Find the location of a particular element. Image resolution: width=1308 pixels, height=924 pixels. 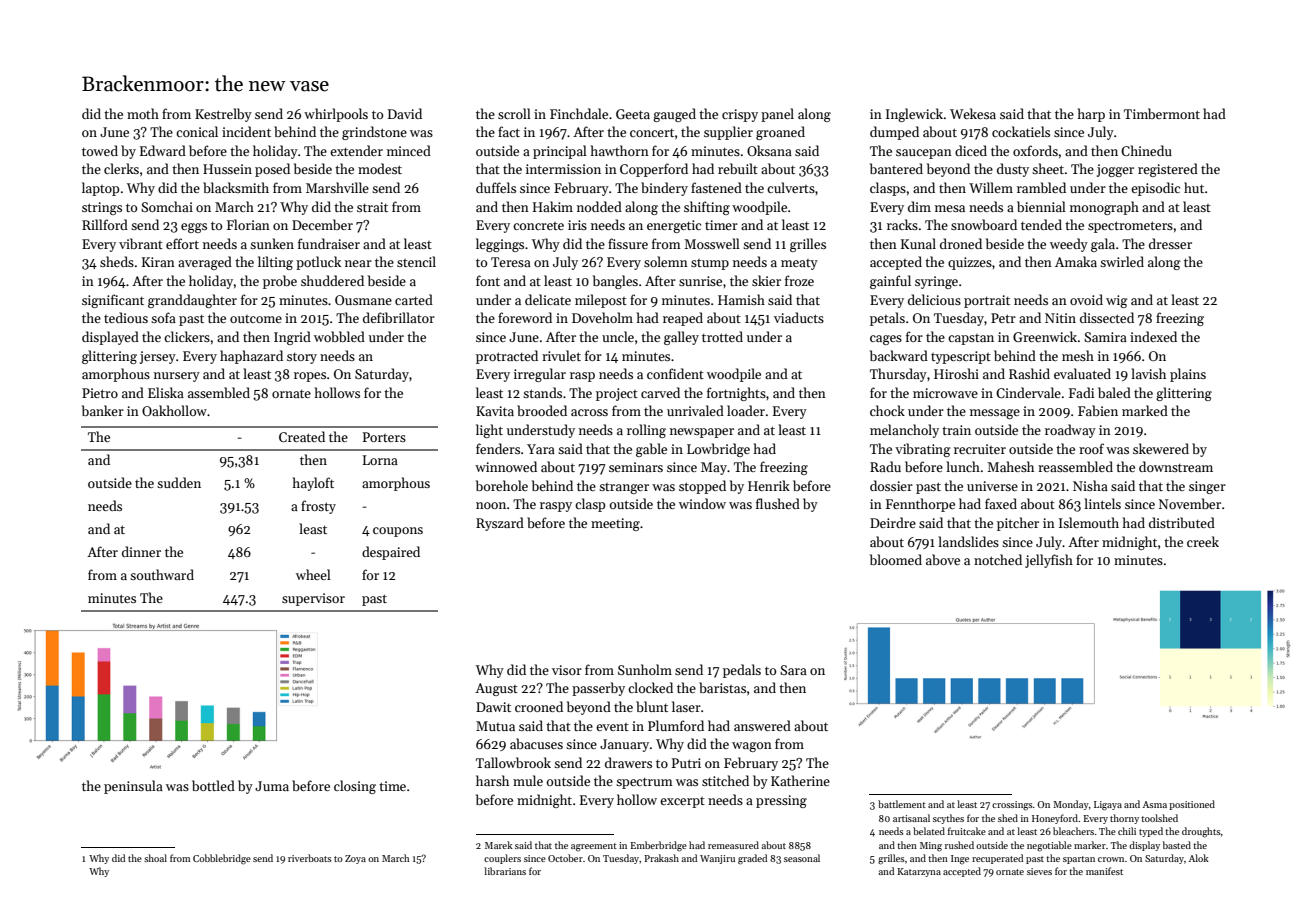

dinner is located at coordinates (141, 551).
